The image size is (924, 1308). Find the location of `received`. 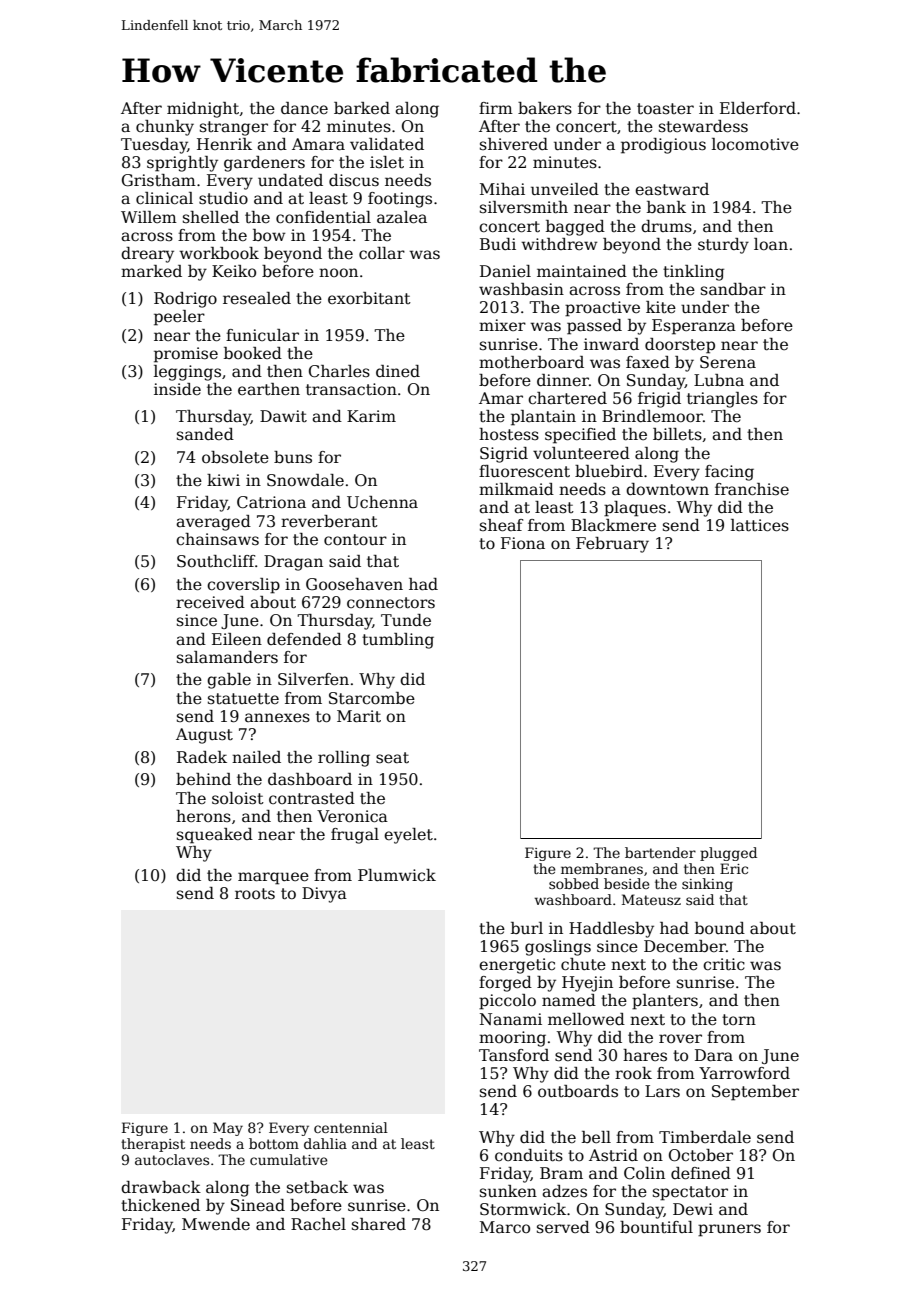

received is located at coordinates (210, 602).
